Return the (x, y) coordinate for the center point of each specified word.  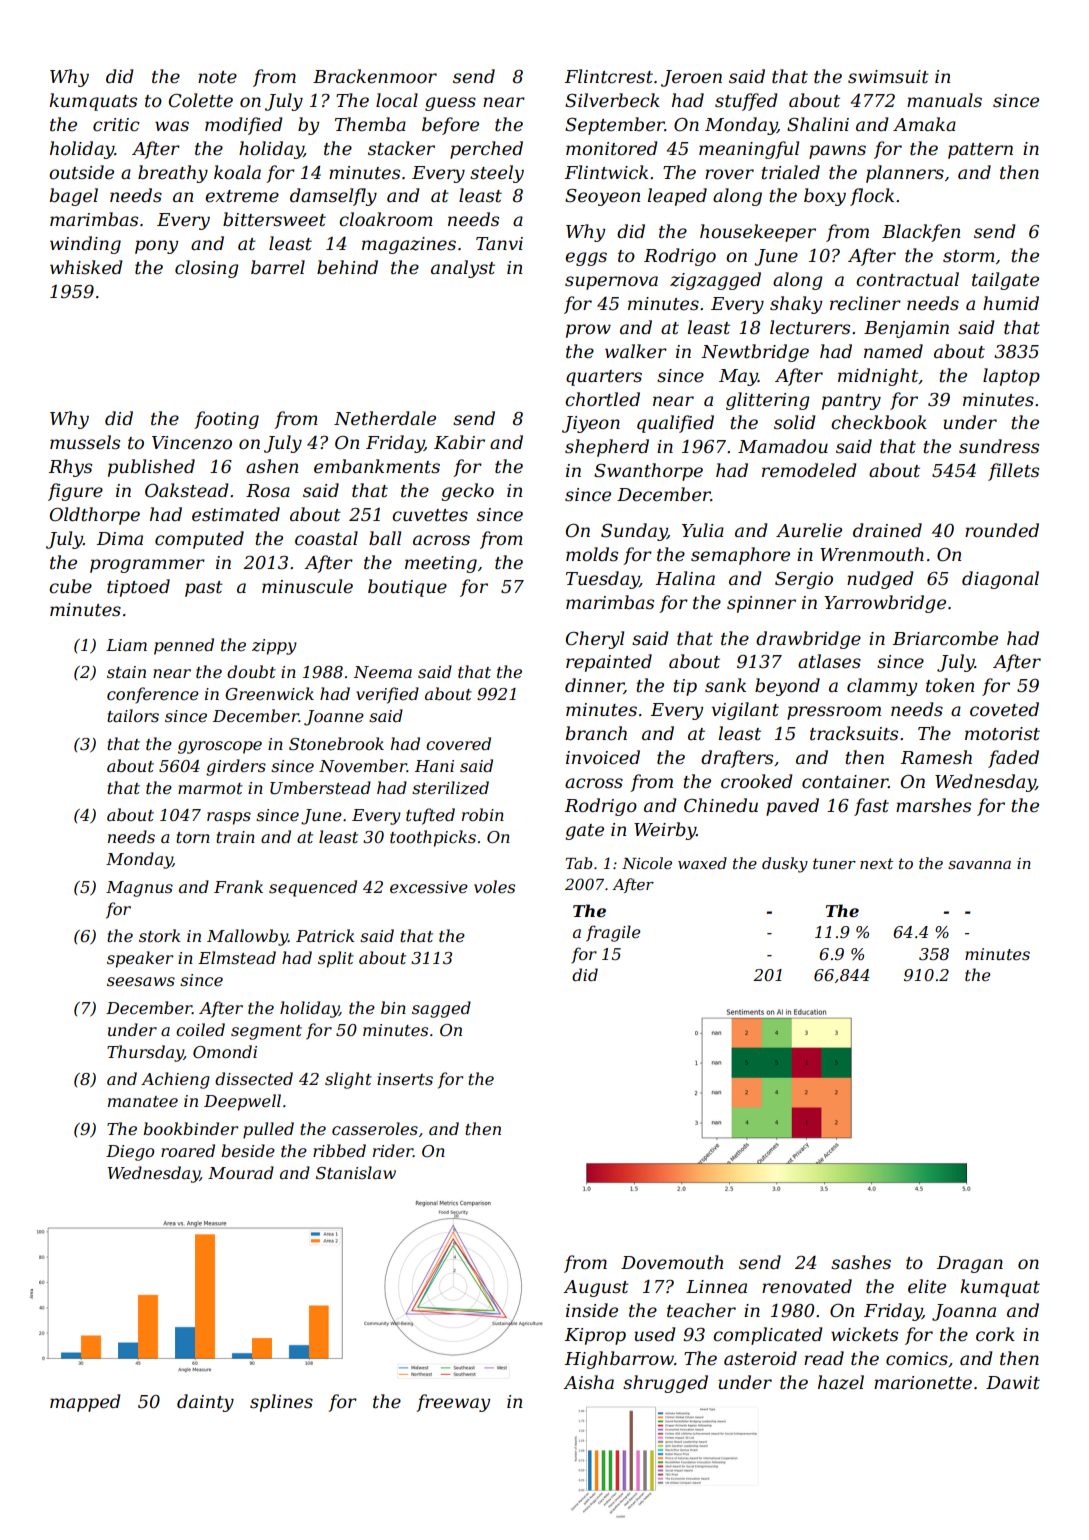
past (204, 589)
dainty (205, 1403)
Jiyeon (591, 424)
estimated (236, 514)
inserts (405, 1079)
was (172, 126)
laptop (1011, 377)
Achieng (175, 1080)
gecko (467, 492)
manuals (944, 100)
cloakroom (386, 219)
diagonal (1000, 580)
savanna (979, 865)
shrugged (665, 1384)
